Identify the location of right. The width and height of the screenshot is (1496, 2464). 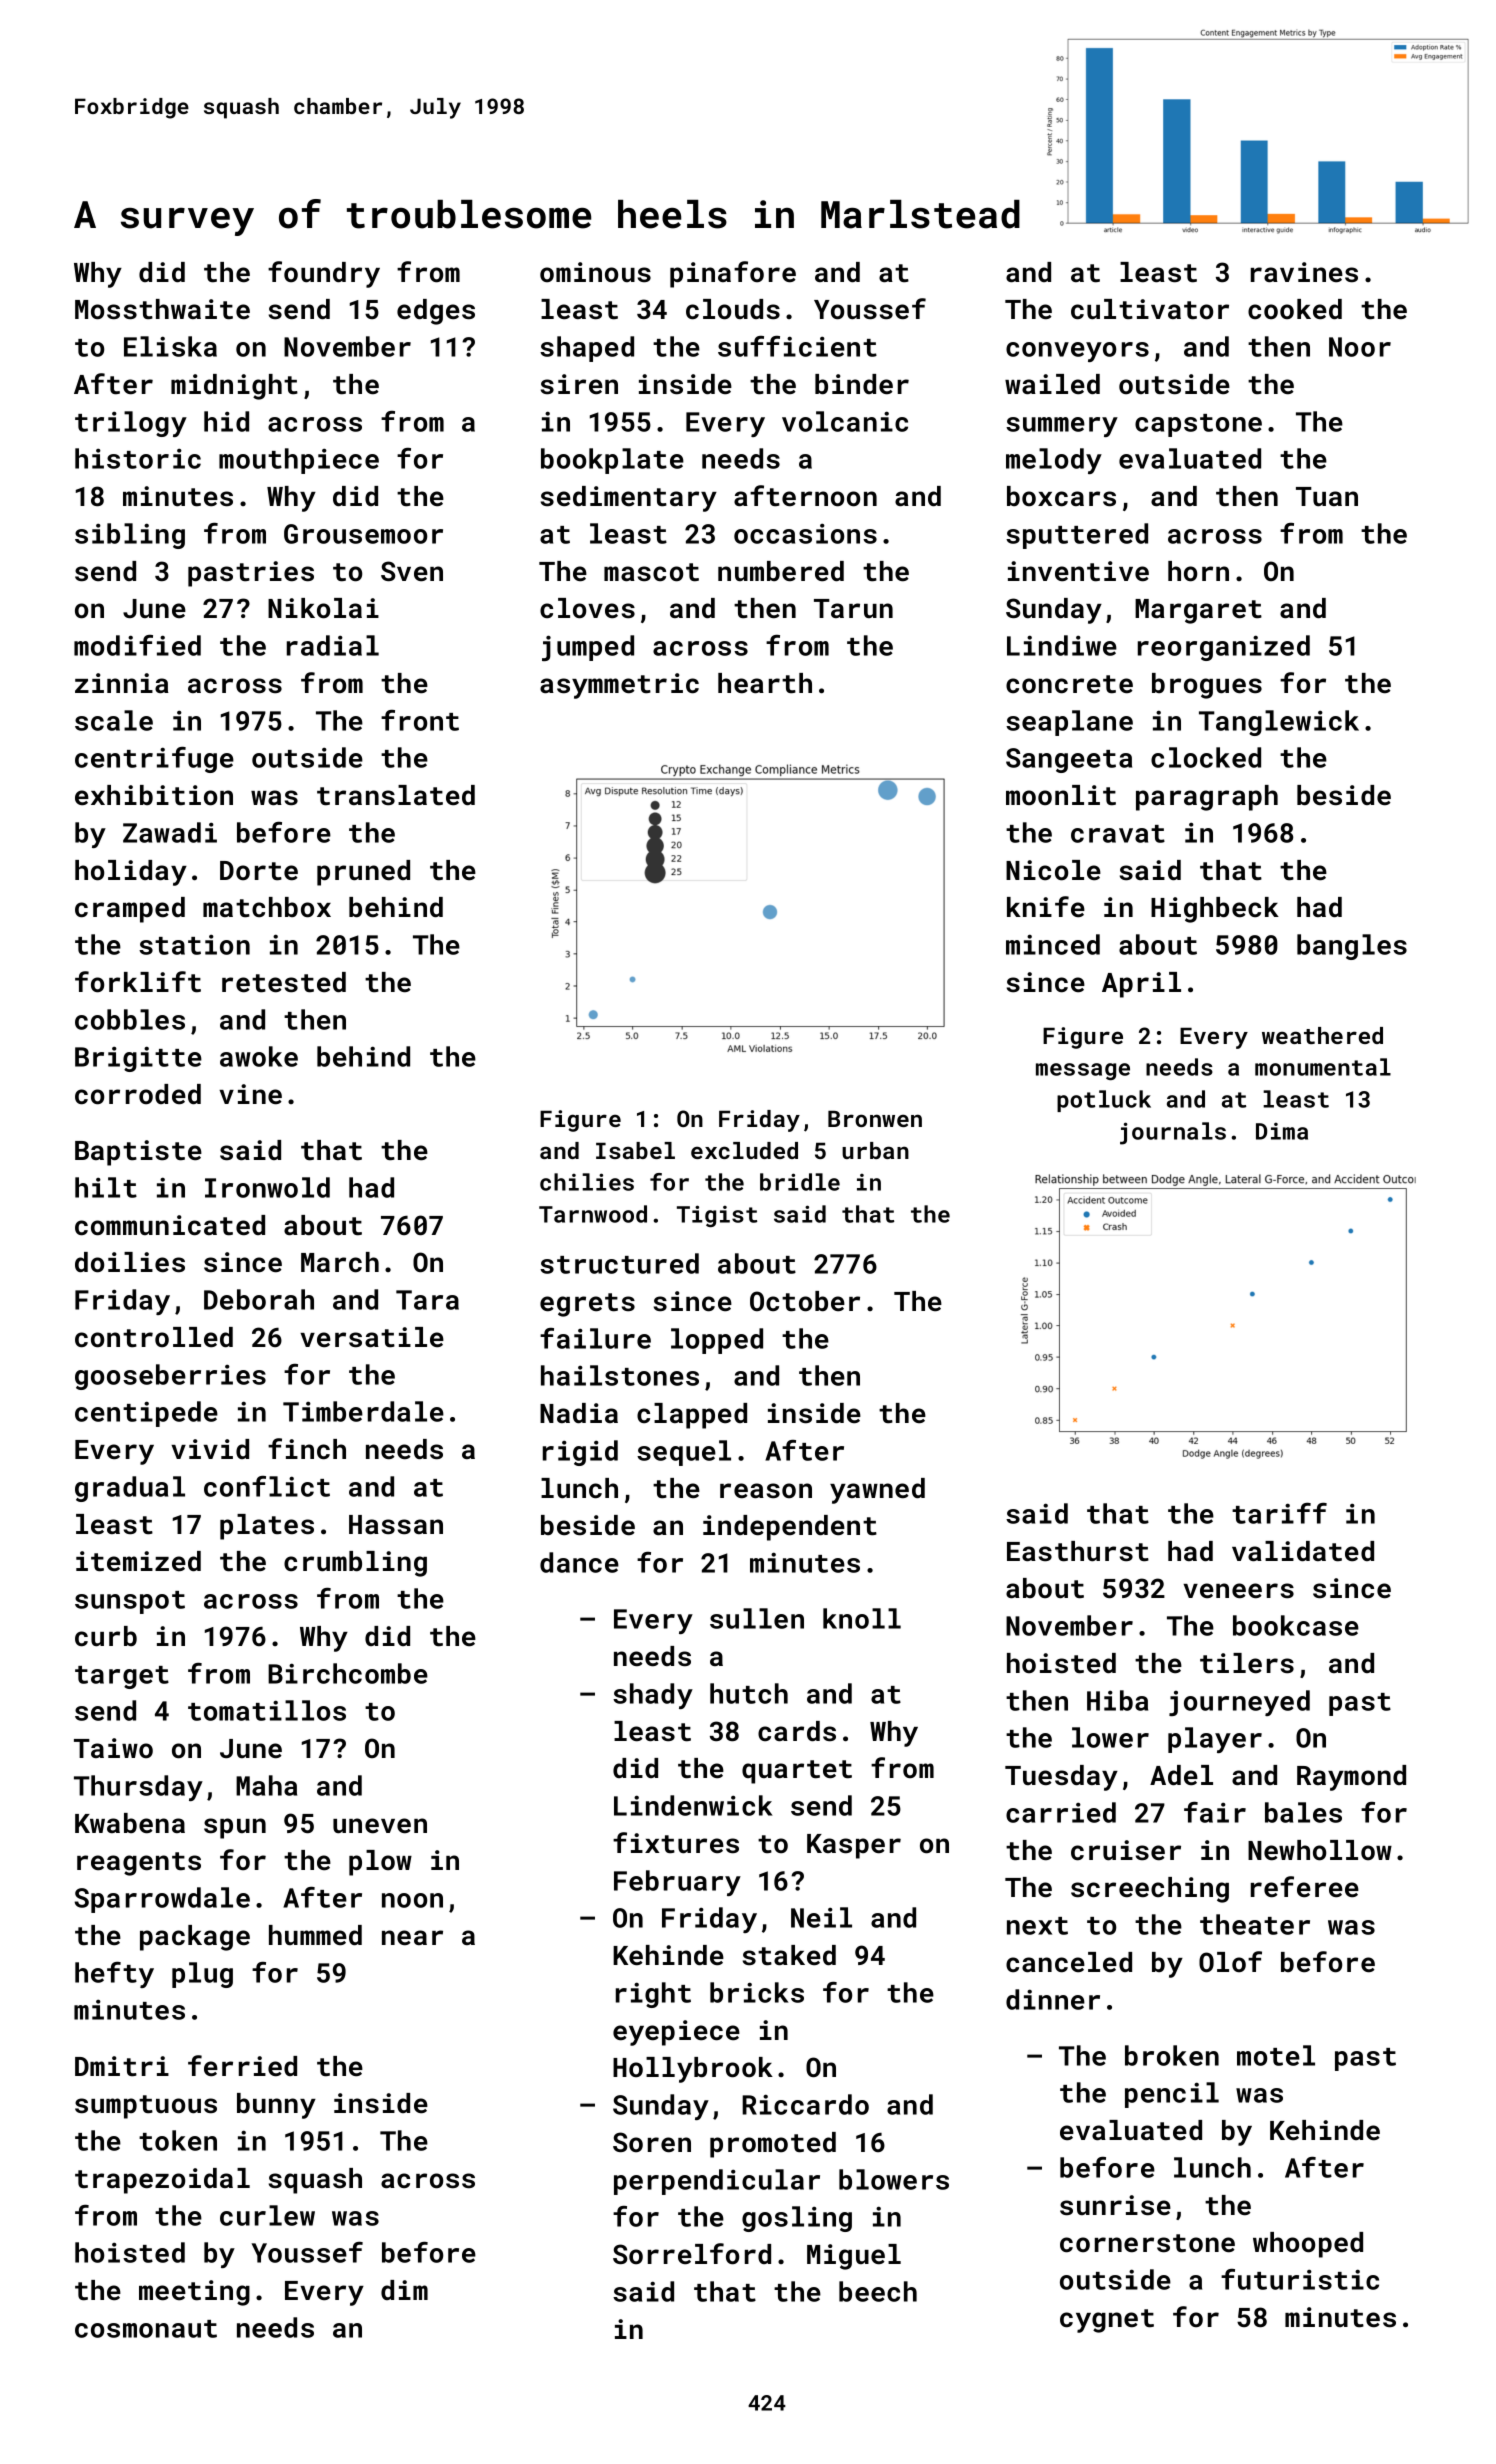
(653, 1995).
